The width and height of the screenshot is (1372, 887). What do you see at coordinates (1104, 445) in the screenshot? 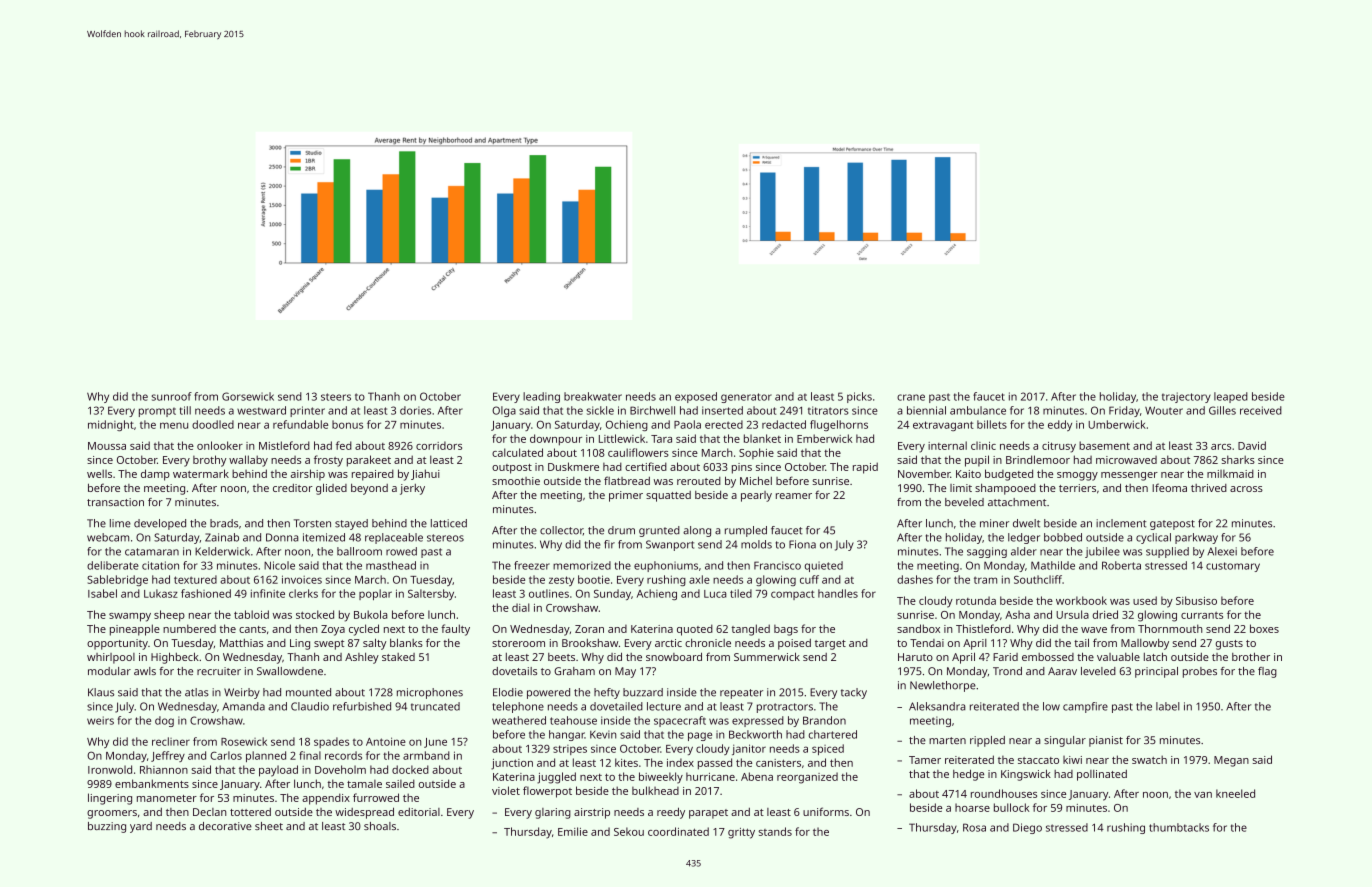
I see `basement` at bounding box center [1104, 445].
